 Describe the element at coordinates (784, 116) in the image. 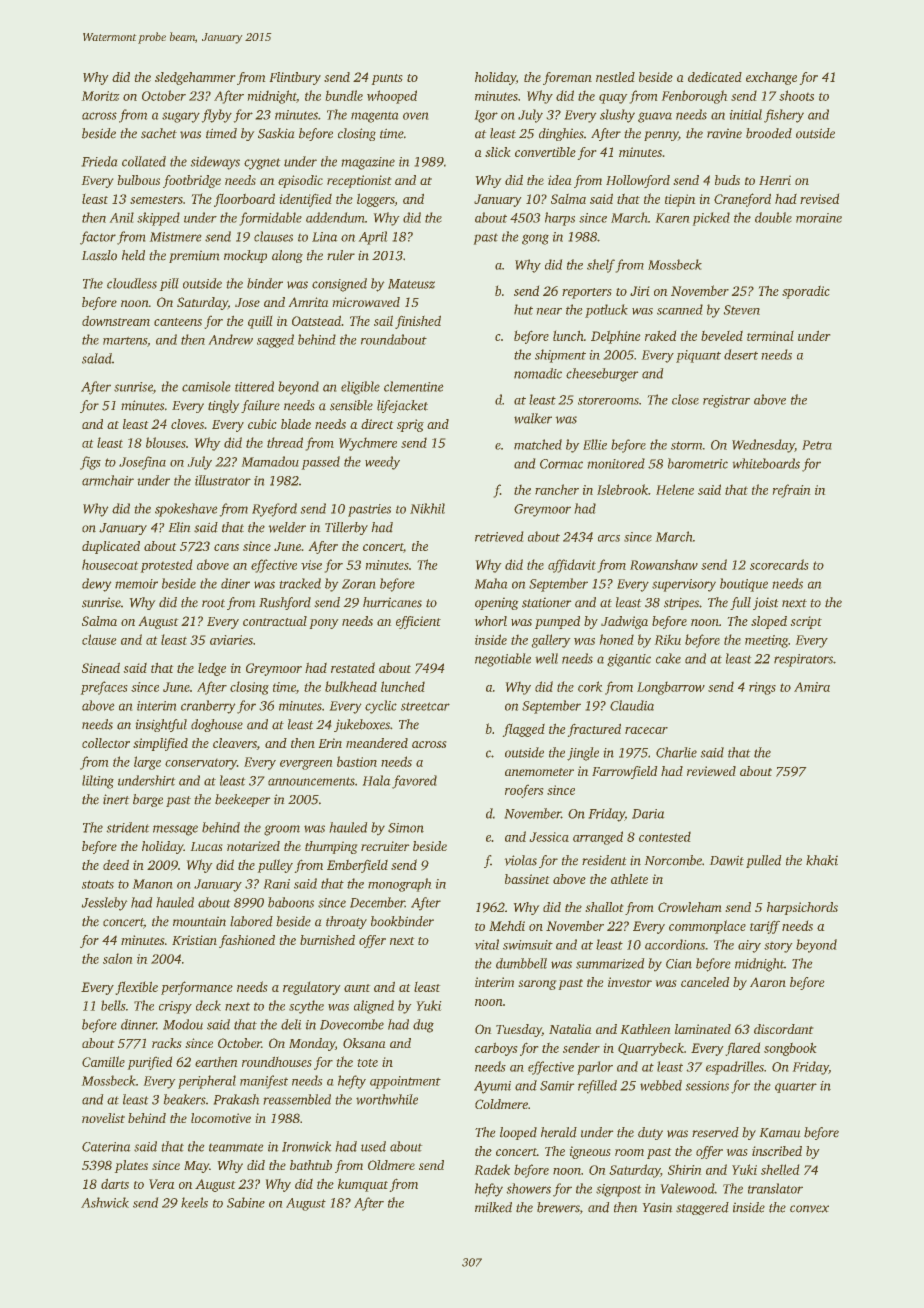

I see `fishery` at that location.
